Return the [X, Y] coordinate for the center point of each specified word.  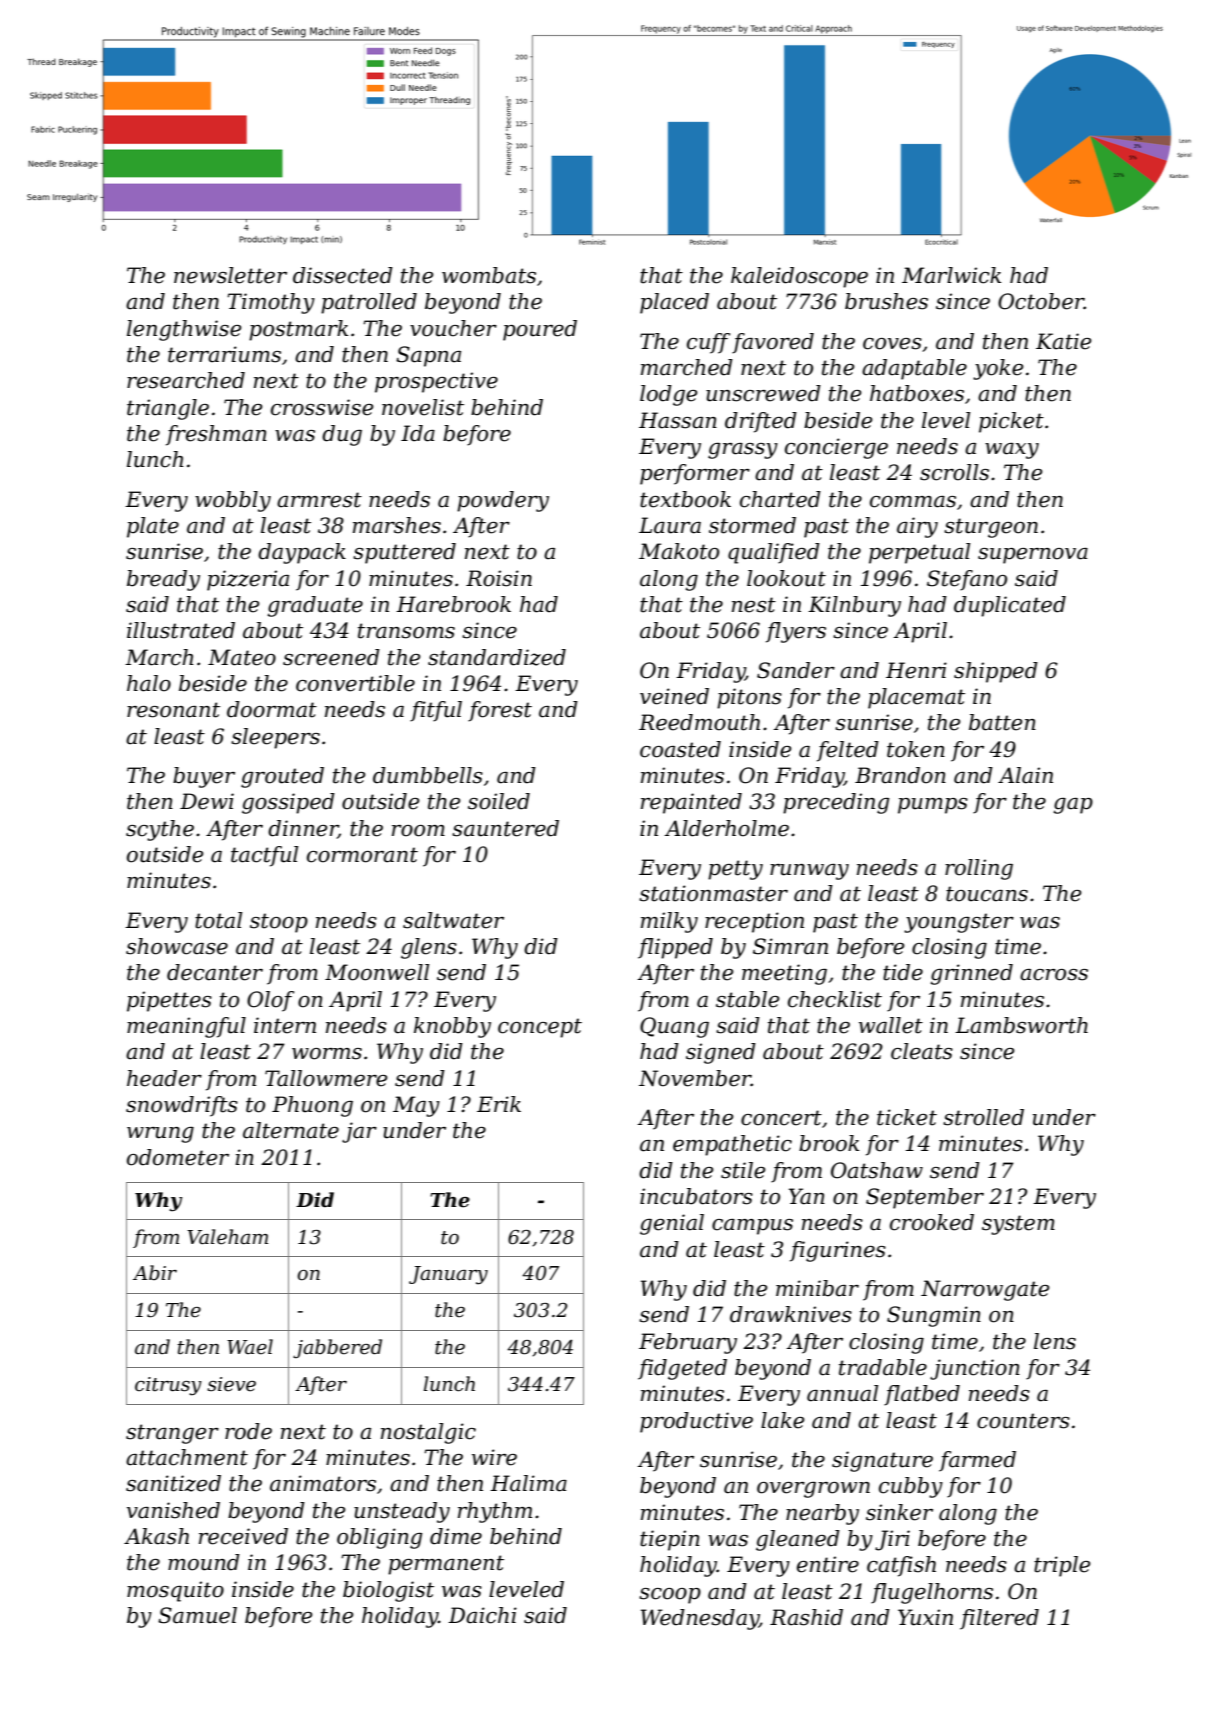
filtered [999, 1619]
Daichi [482, 1615]
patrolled [369, 303]
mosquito [175, 1591]
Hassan [678, 420]
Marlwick [951, 275]
